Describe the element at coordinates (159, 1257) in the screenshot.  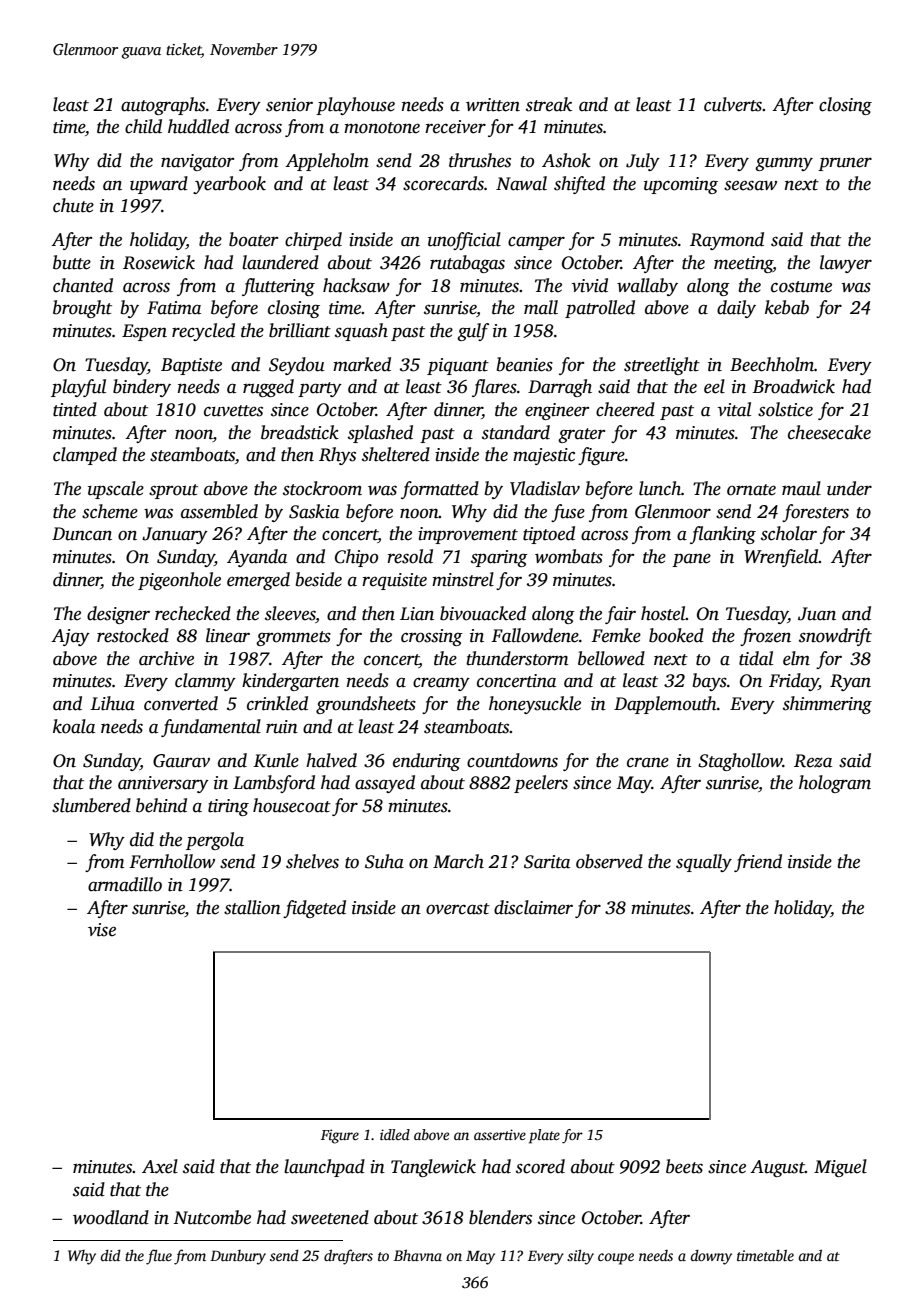
I see `flue` at that location.
